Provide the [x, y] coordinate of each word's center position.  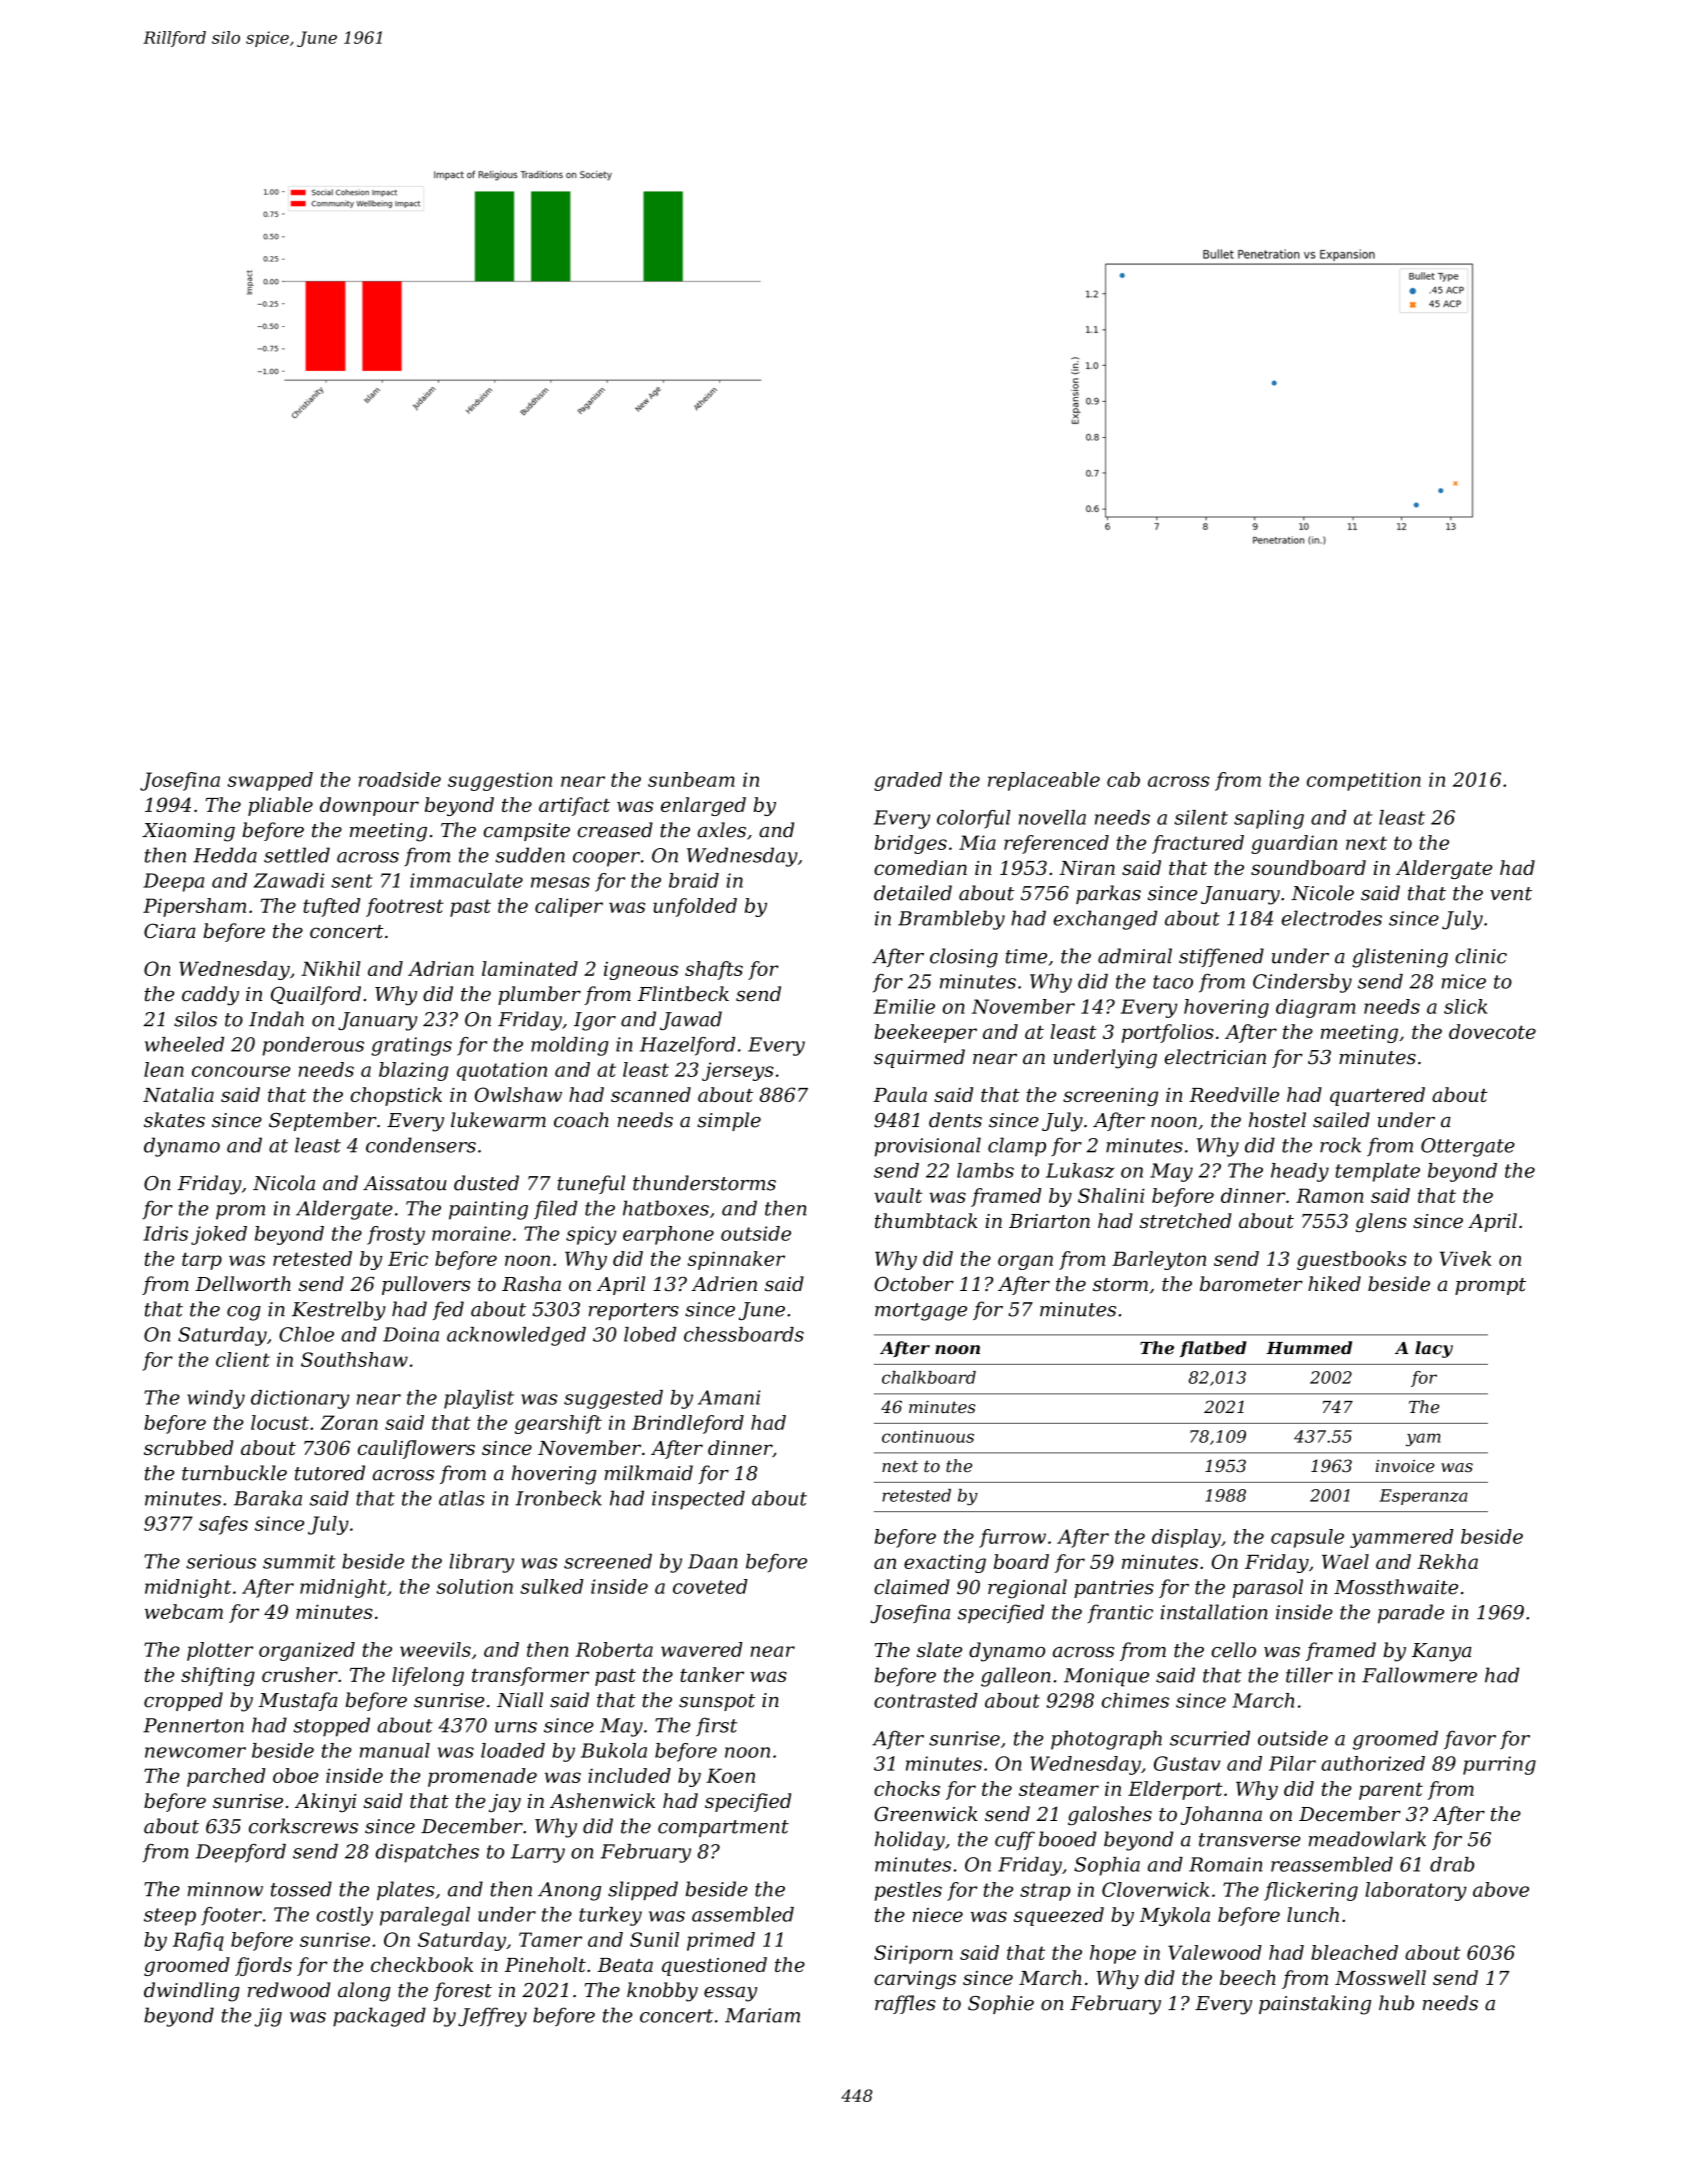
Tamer [550, 1939]
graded [908, 781]
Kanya [1442, 1652]
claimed [912, 1587]
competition [1364, 781]
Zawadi [289, 880]
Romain [1225, 1864]
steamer [1059, 1789]
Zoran [349, 1422]
